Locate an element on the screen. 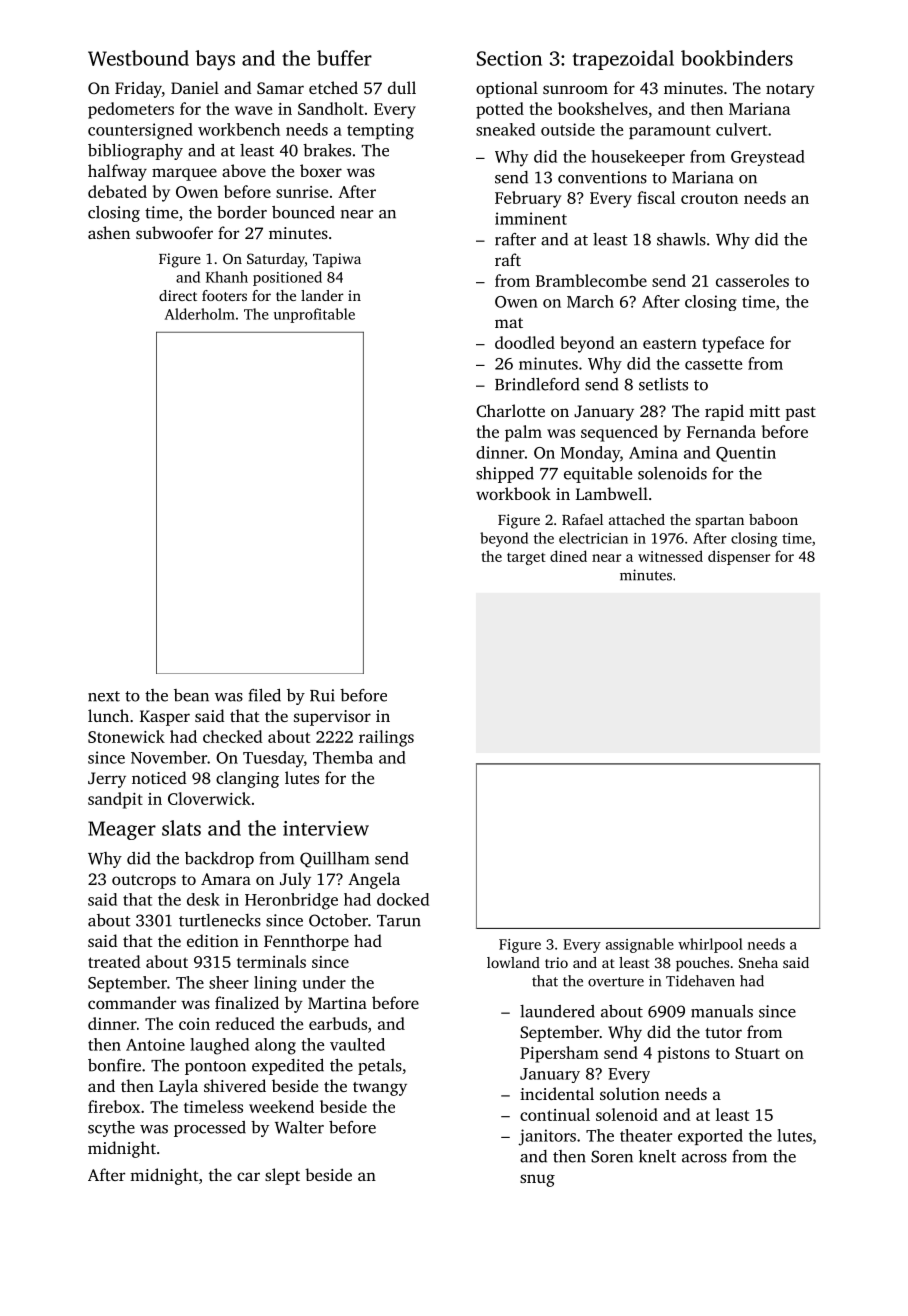  workbench is located at coordinates (239, 129).
